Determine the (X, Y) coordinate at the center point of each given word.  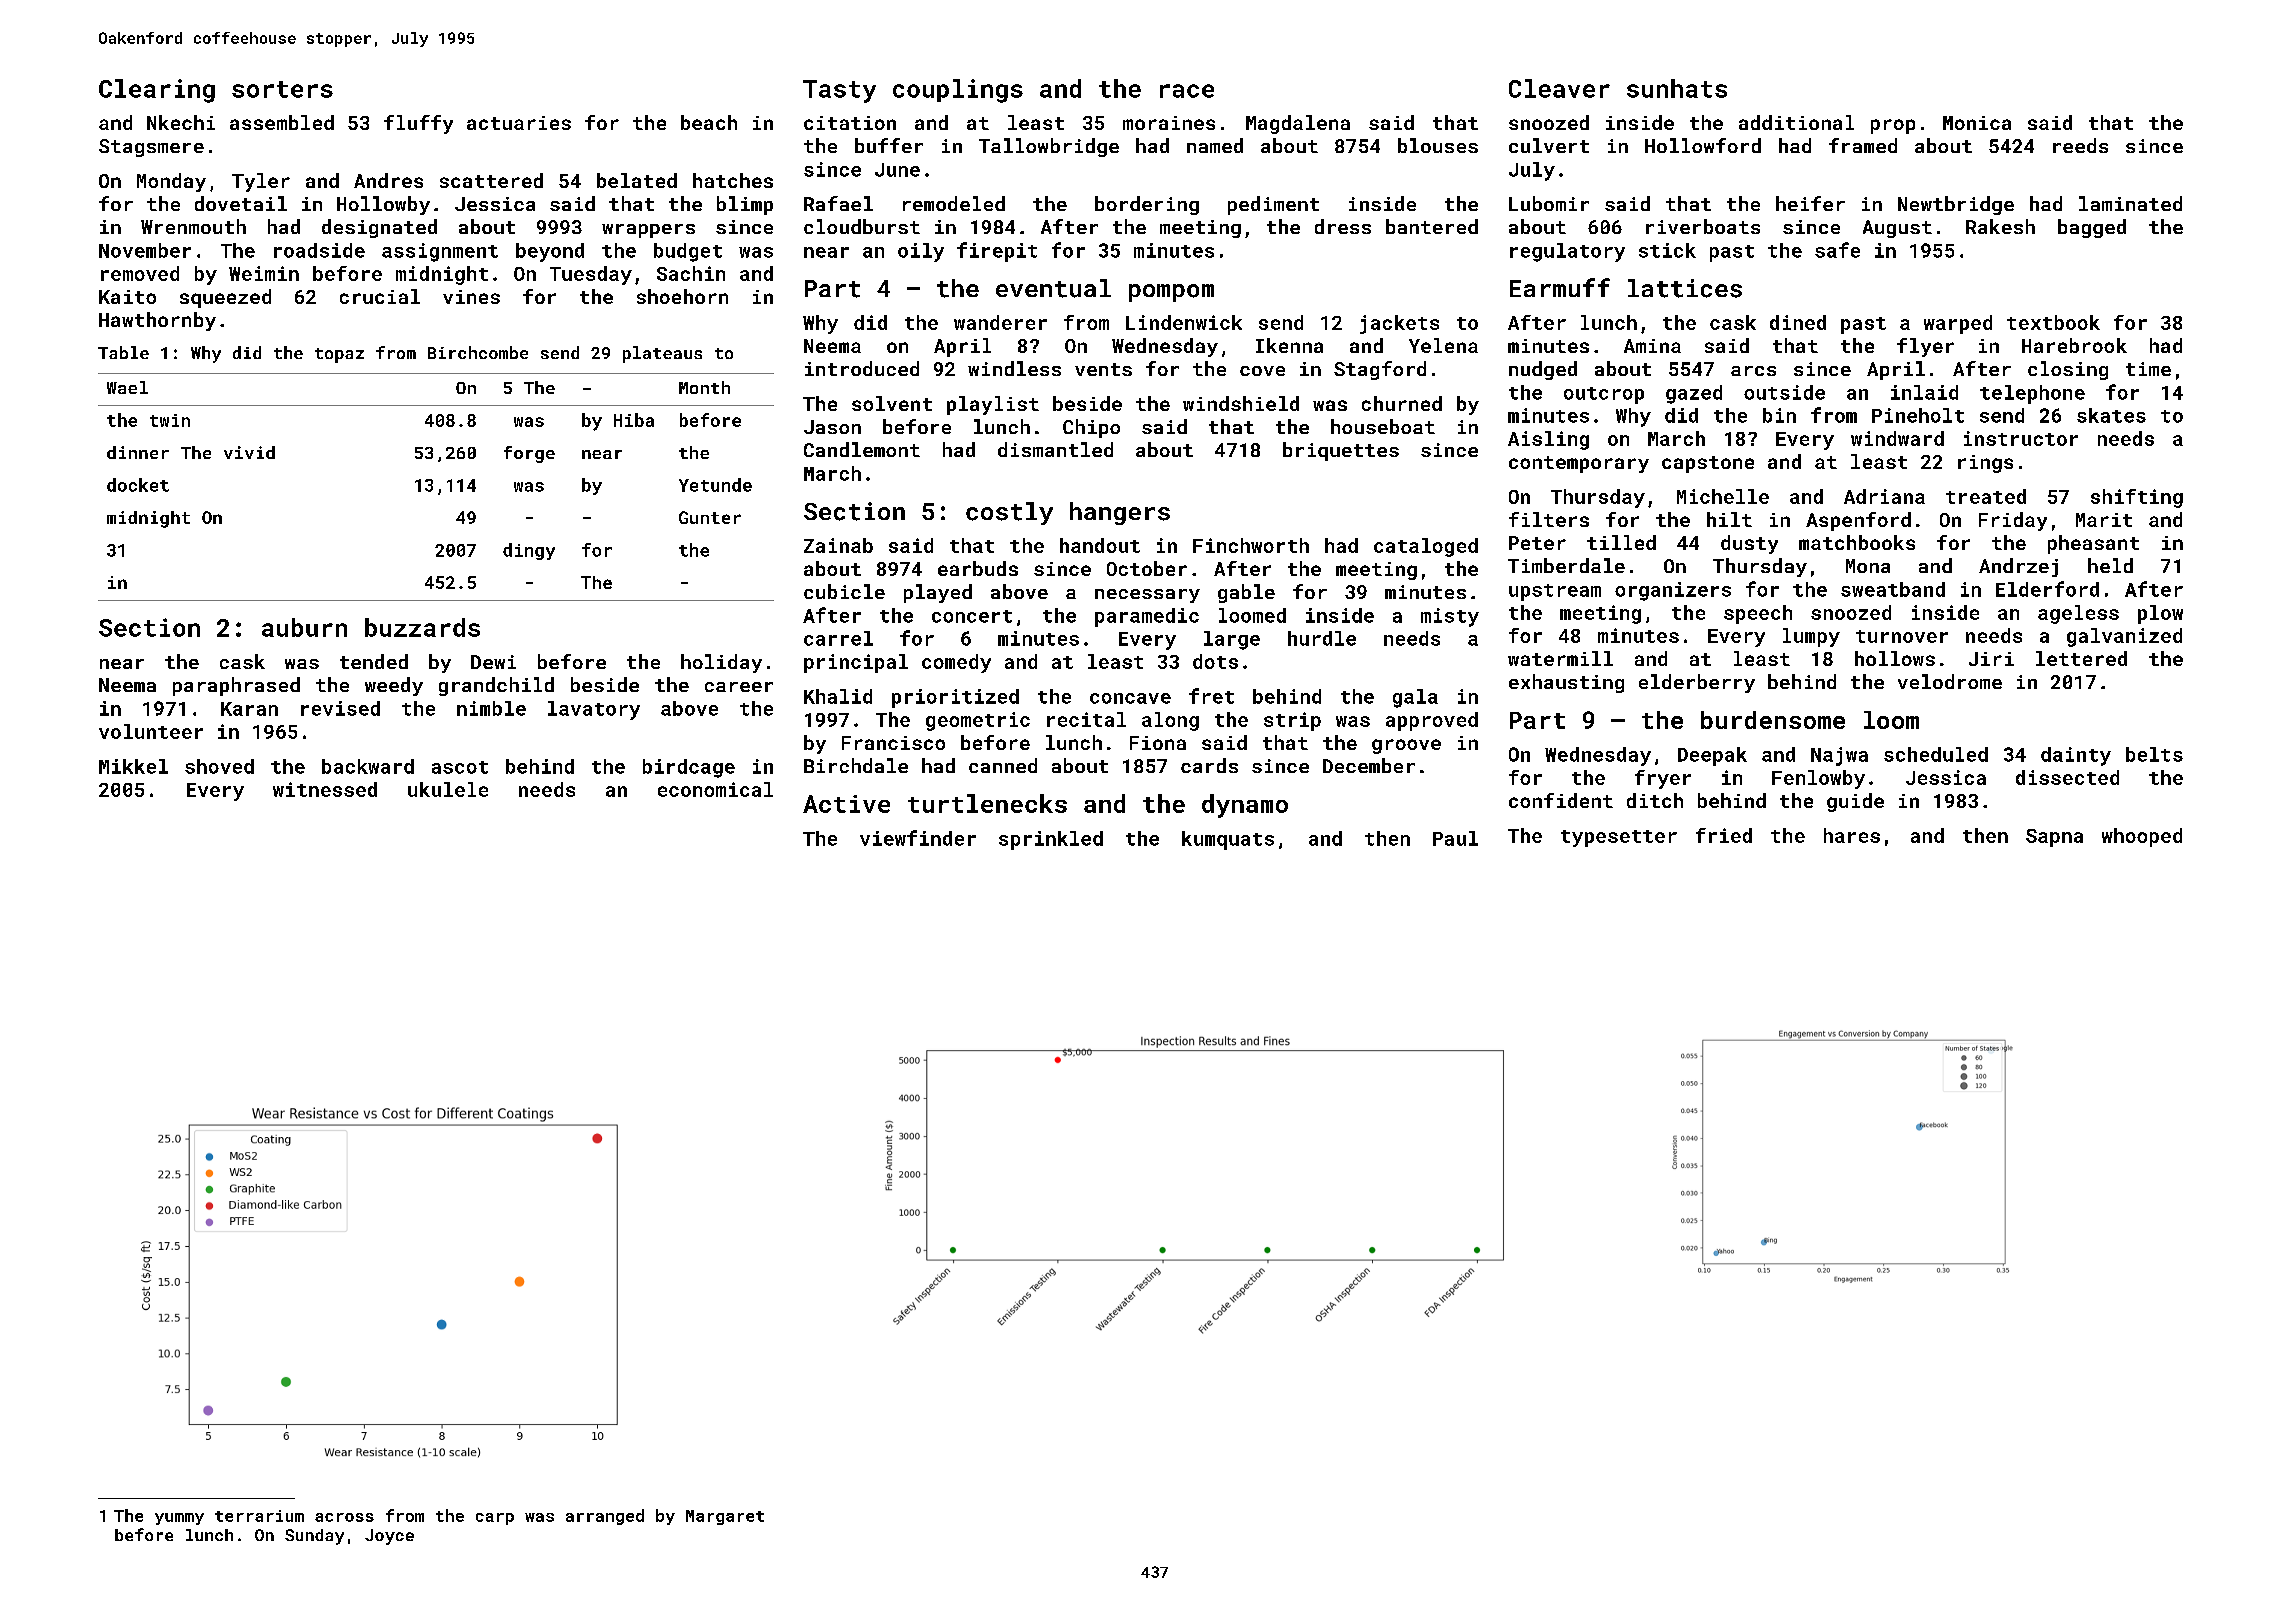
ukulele (448, 789)
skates (2111, 415)
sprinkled (1051, 840)
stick (1667, 250)
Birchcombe (478, 352)
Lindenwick (1184, 322)
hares (1852, 835)
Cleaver (1559, 88)
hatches (733, 180)
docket (138, 485)
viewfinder (918, 838)
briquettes (1341, 451)
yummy (179, 1519)
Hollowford (1703, 145)
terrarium (259, 1516)
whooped (2142, 837)
